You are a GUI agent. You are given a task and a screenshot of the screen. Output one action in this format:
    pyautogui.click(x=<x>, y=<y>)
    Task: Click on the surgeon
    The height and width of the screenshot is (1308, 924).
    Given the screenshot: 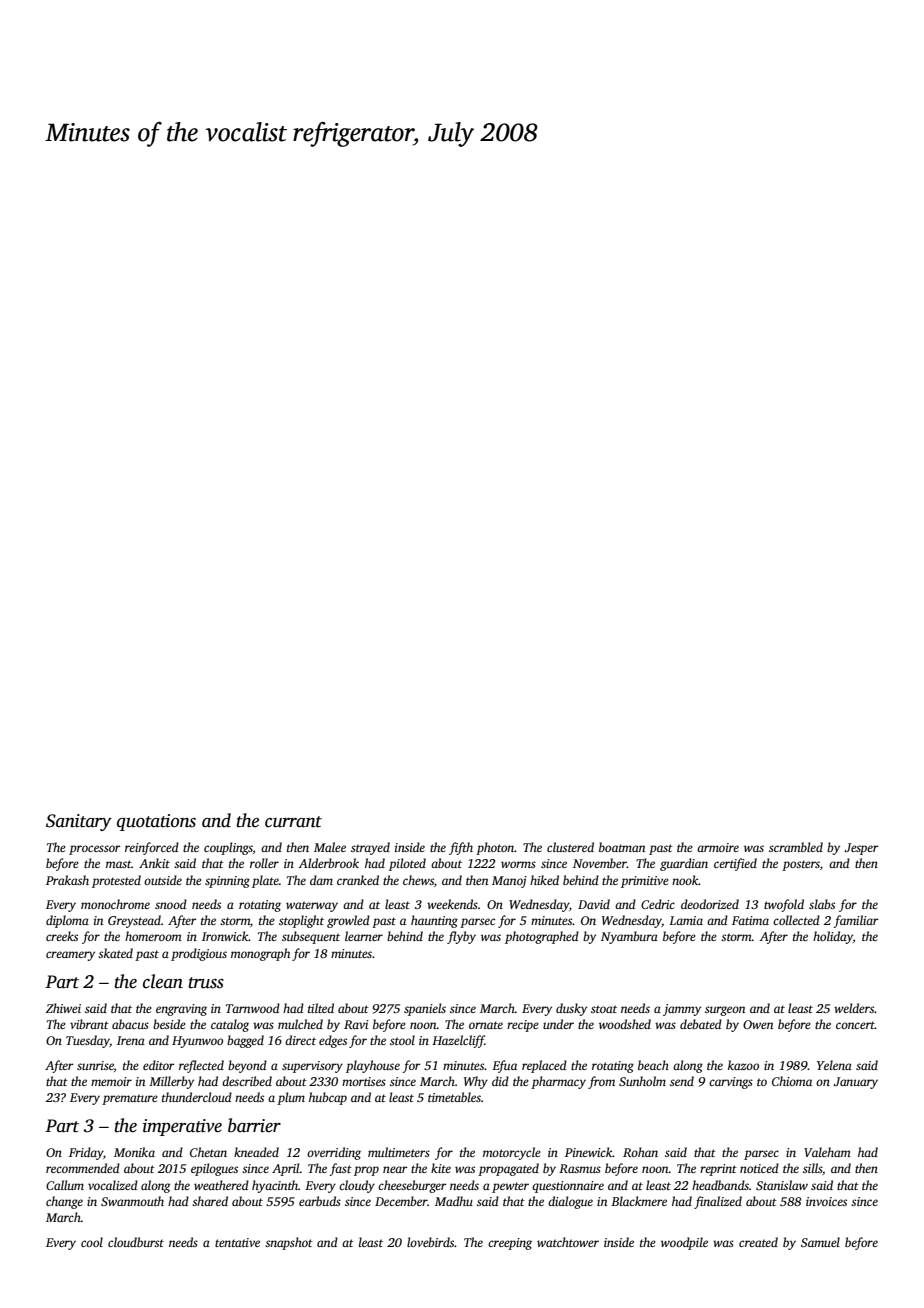 What is the action you would take?
    pyautogui.click(x=725, y=1011)
